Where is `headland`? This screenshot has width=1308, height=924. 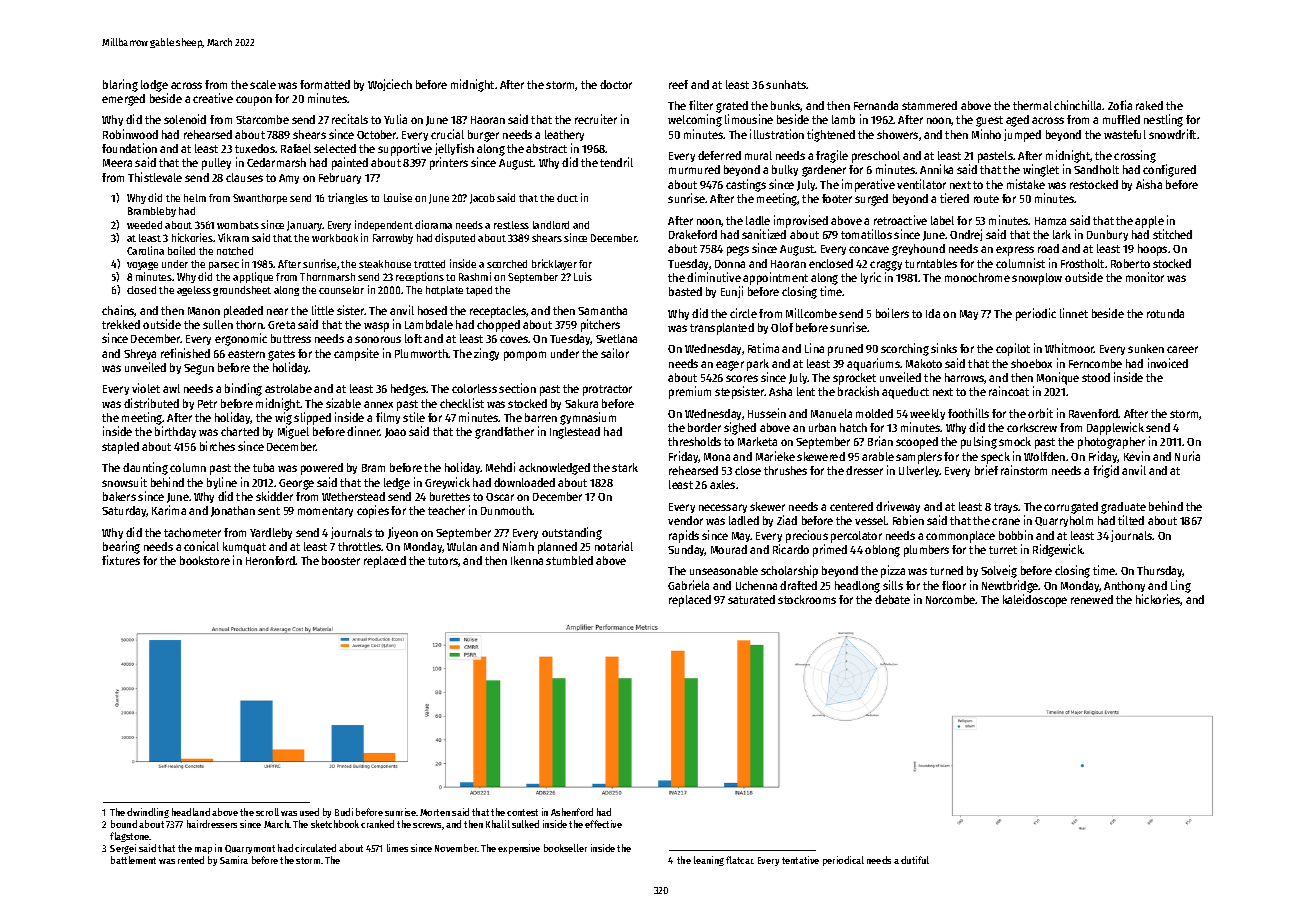
headland is located at coordinates (191, 812).
